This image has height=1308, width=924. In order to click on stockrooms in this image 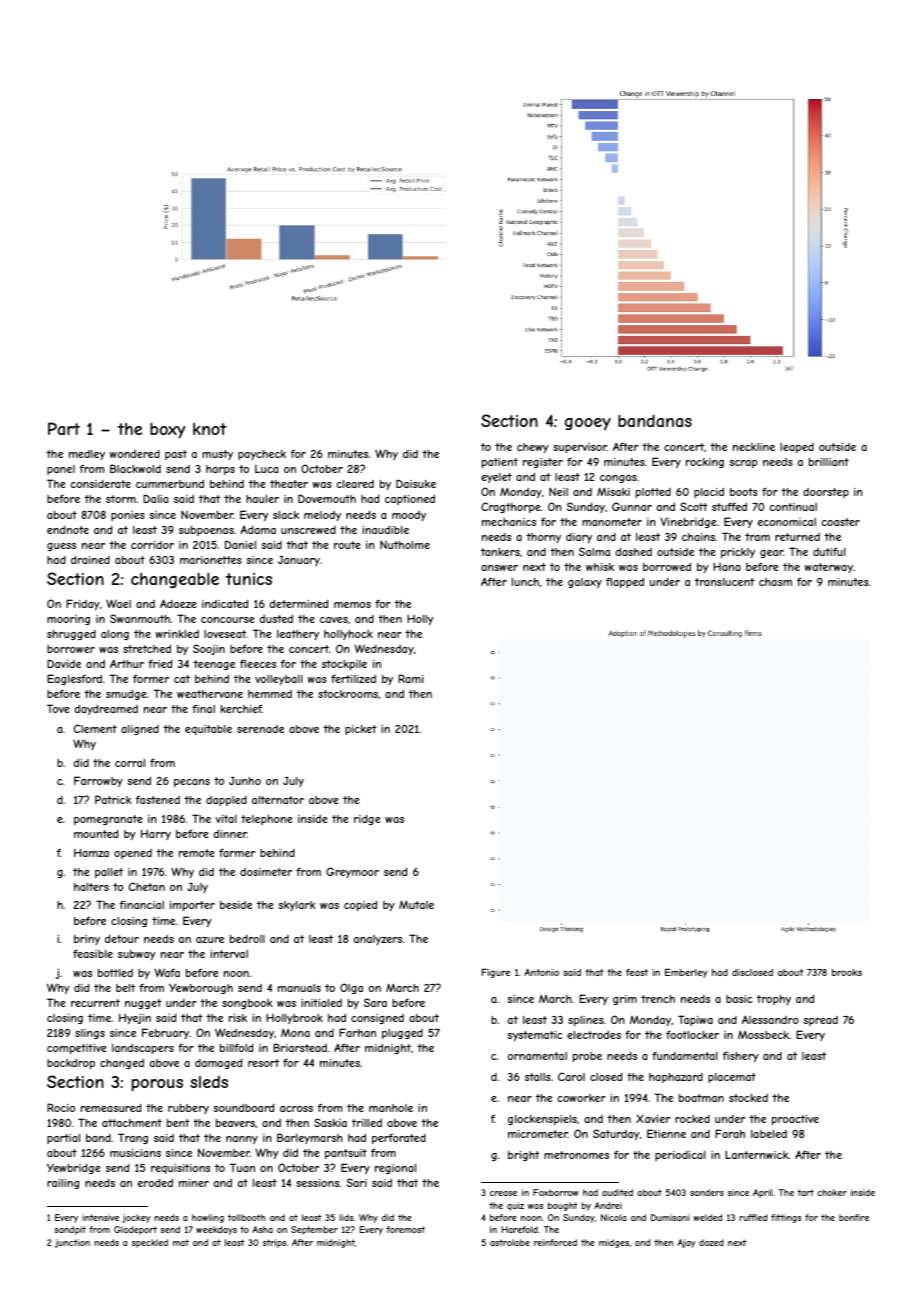, I will do `click(348, 694)`.
